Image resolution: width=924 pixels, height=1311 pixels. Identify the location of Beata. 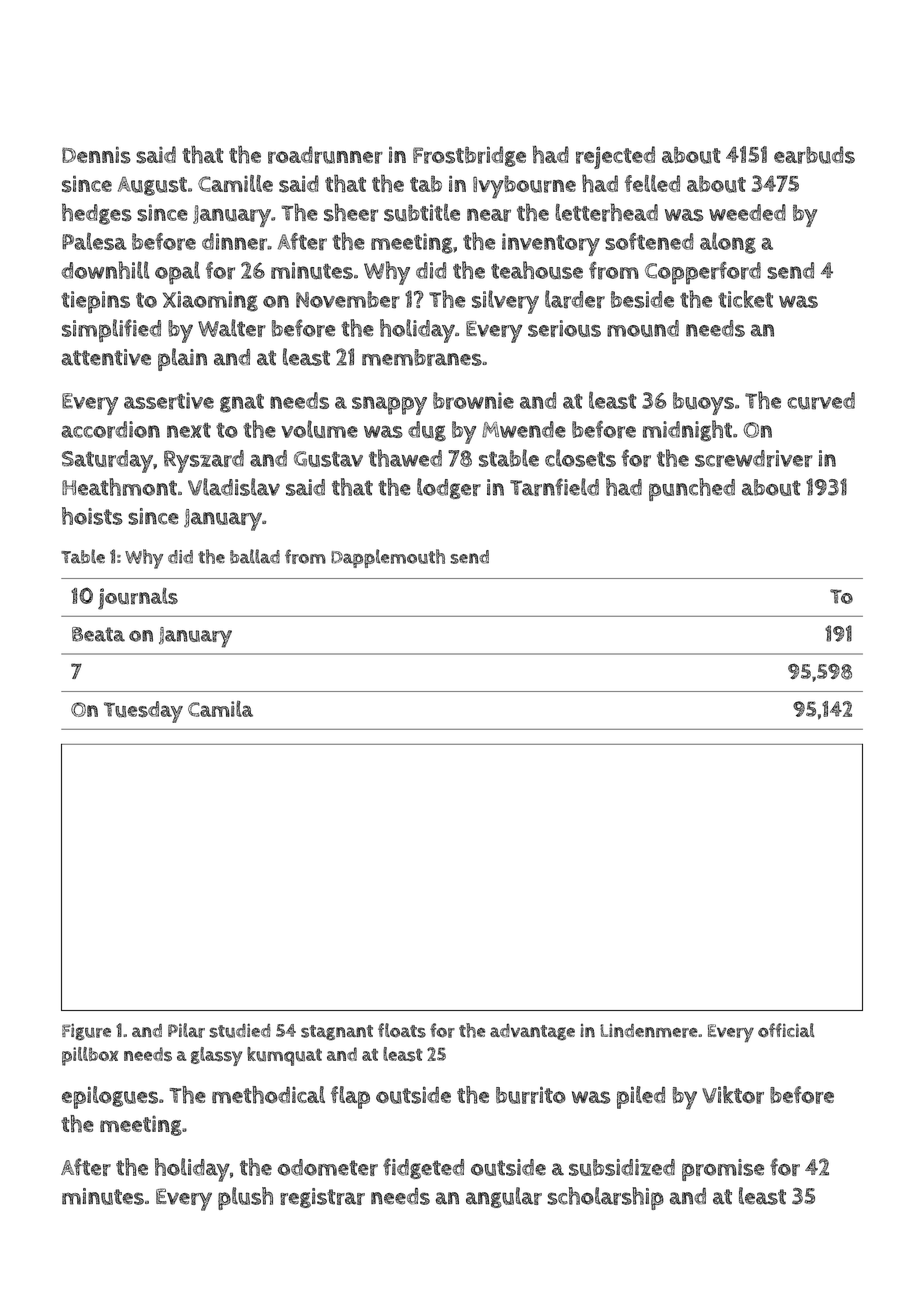
(98, 634).
